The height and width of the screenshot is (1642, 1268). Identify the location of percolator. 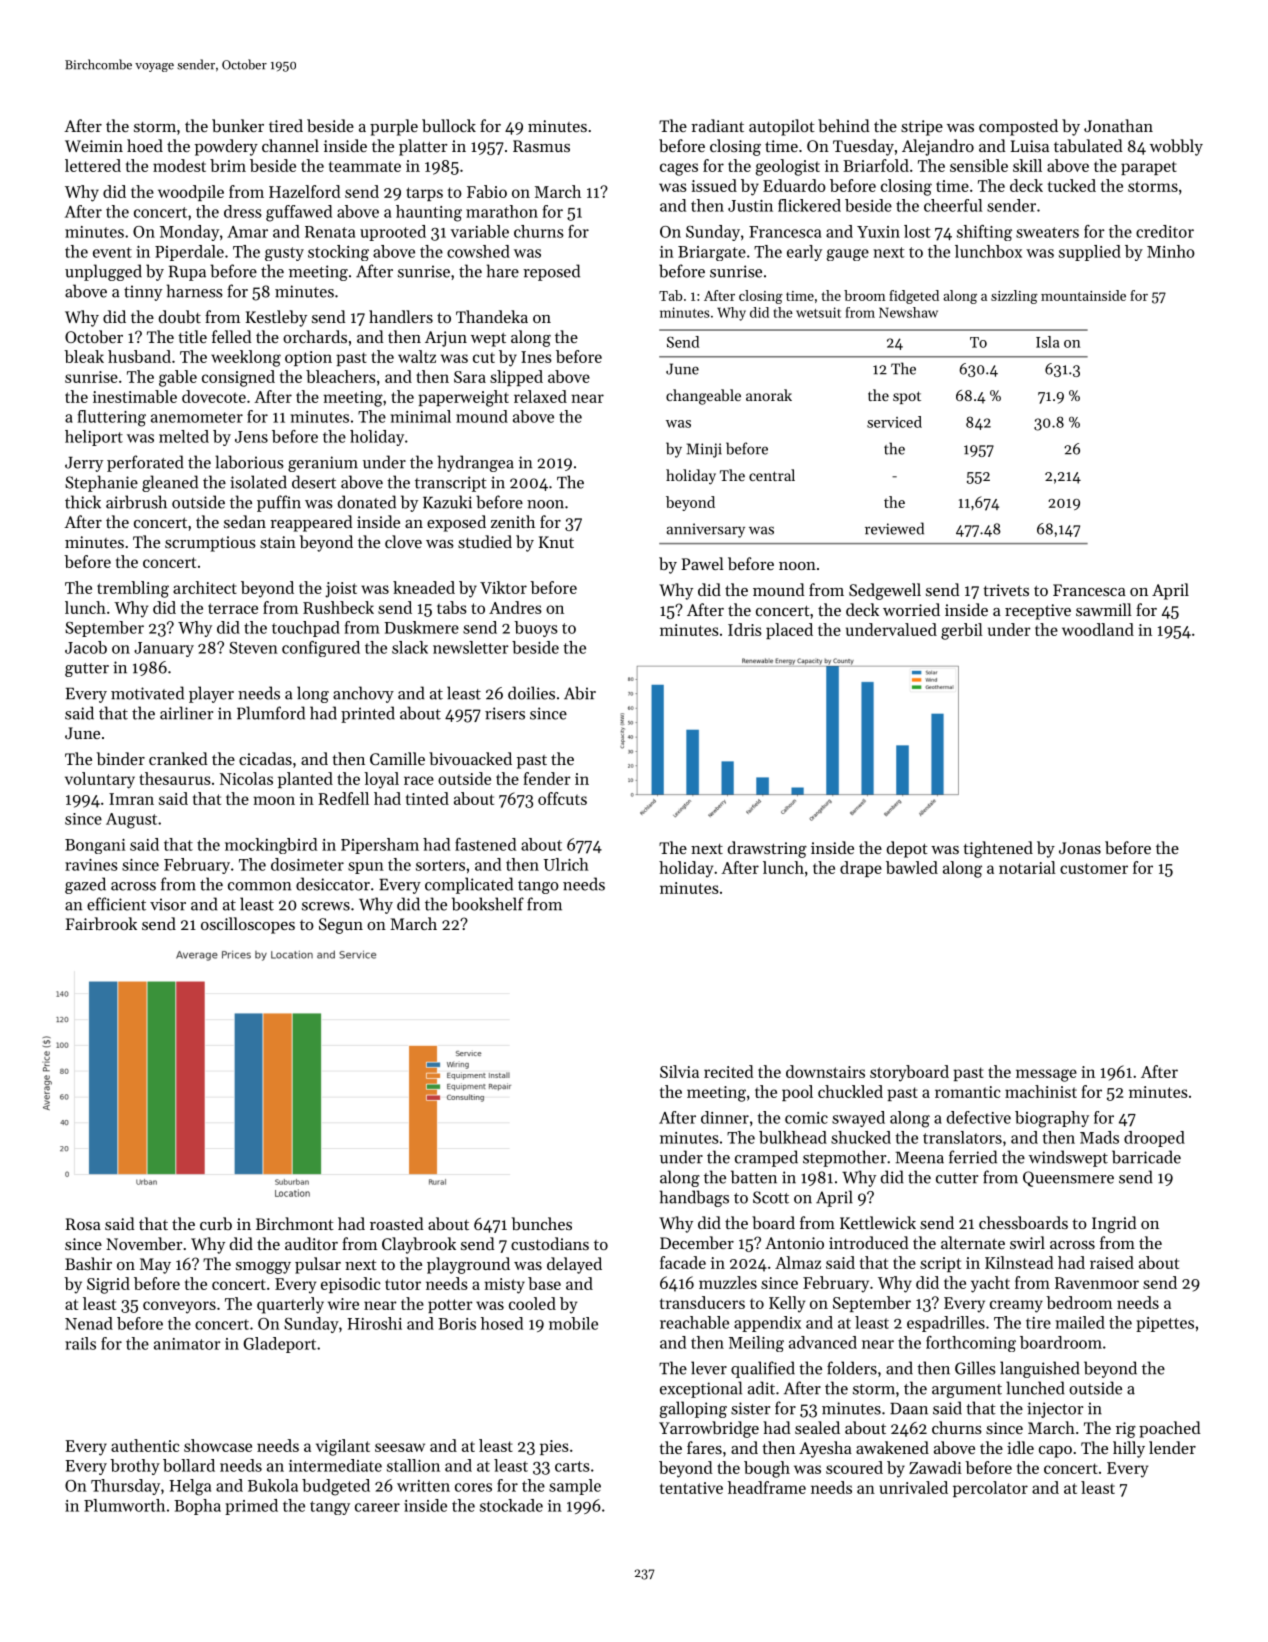
(990, 1489).
